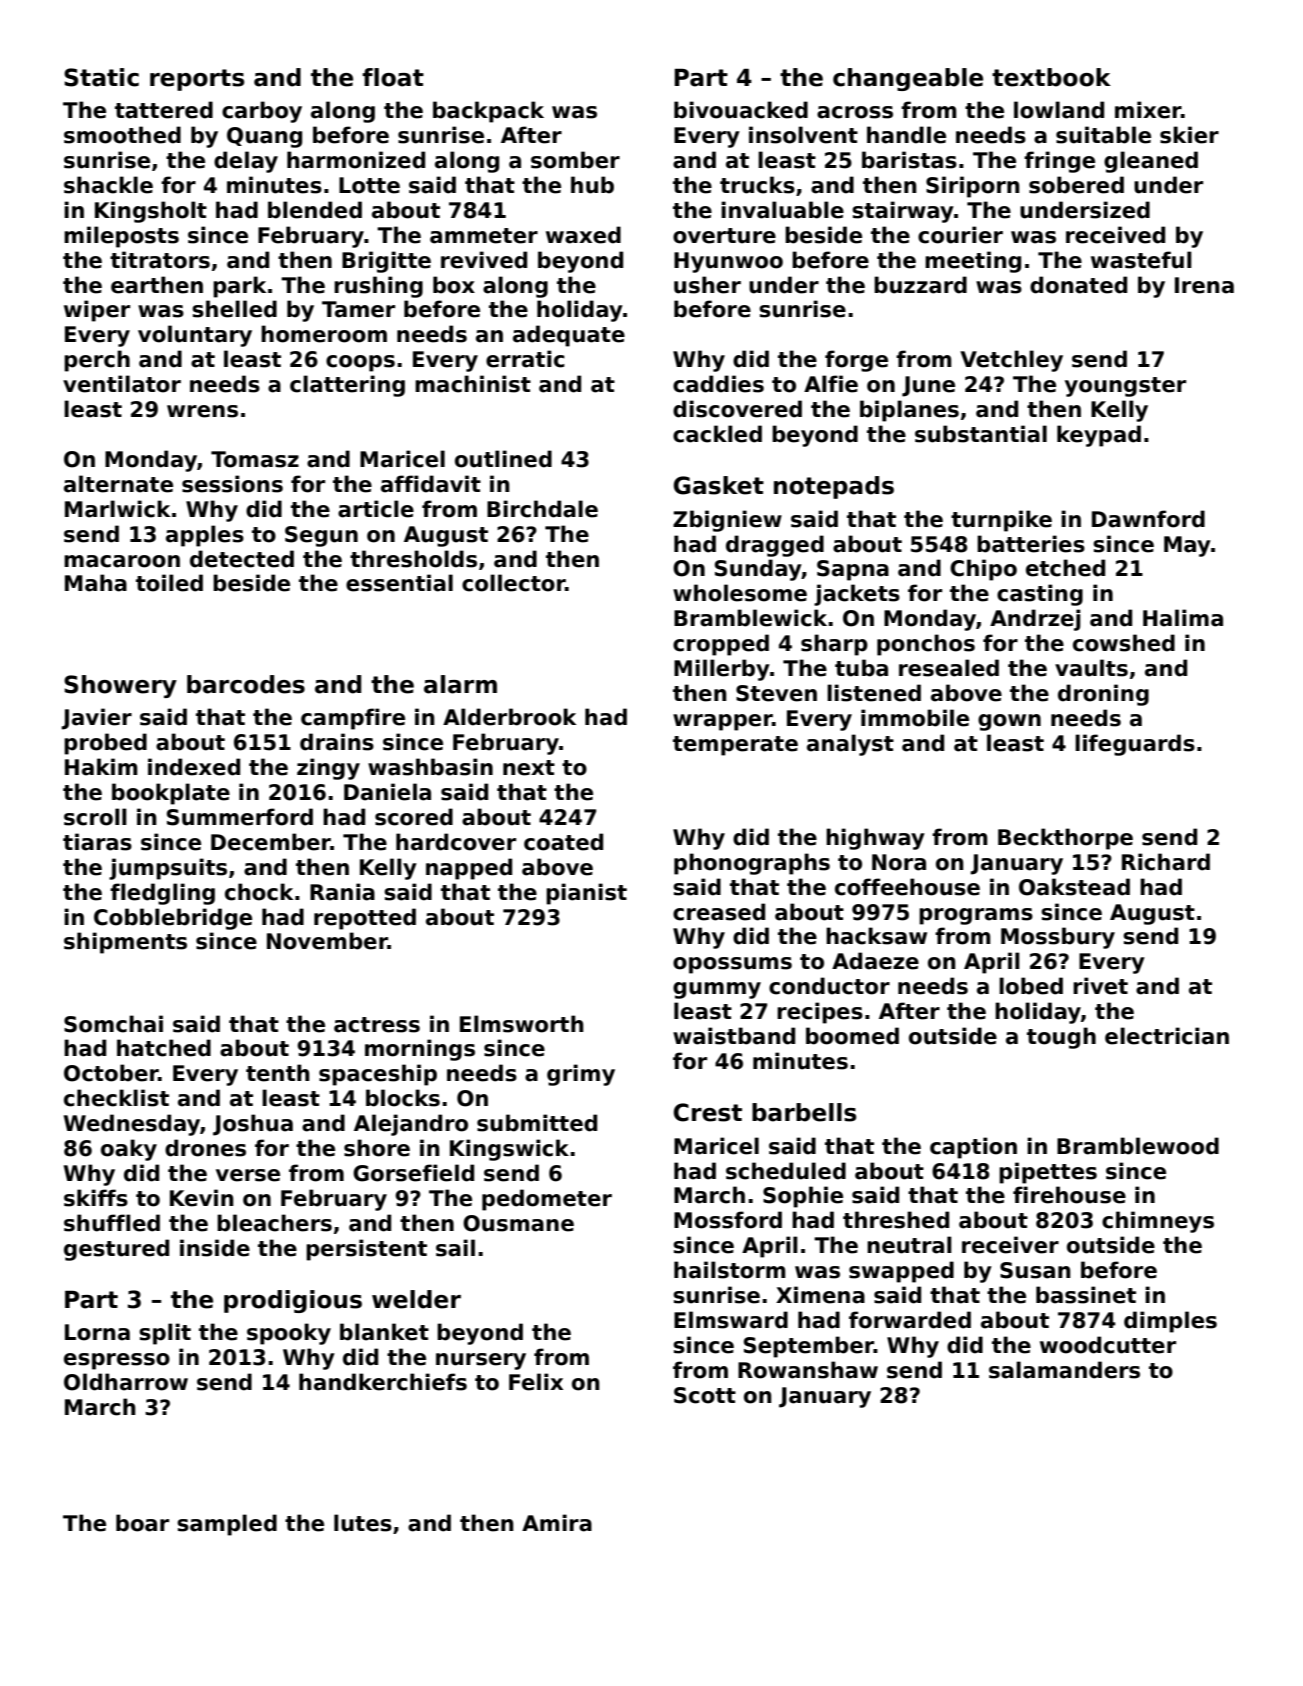  What do you see at coordinates (488, 112) in the screenshot?
I see `backpack` at bounding box center [488, 112].
